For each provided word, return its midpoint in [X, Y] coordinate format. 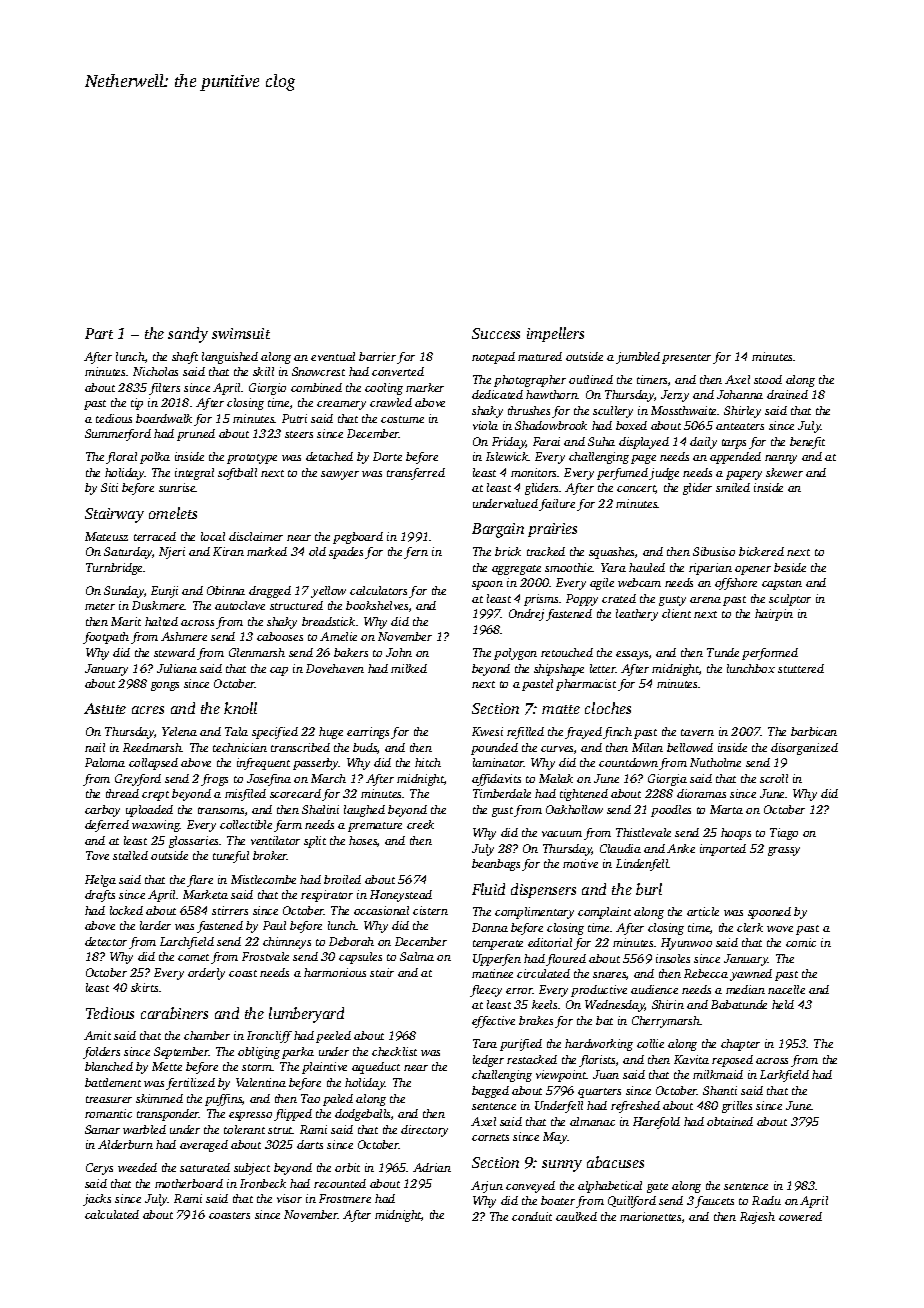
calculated [112, 1214]
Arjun [487, 1187]
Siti [109, 487]
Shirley [742, 412]
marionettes [650, 1216]
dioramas [701, 793]
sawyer [340, 475]
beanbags [496, 865]
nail [95, 747]
